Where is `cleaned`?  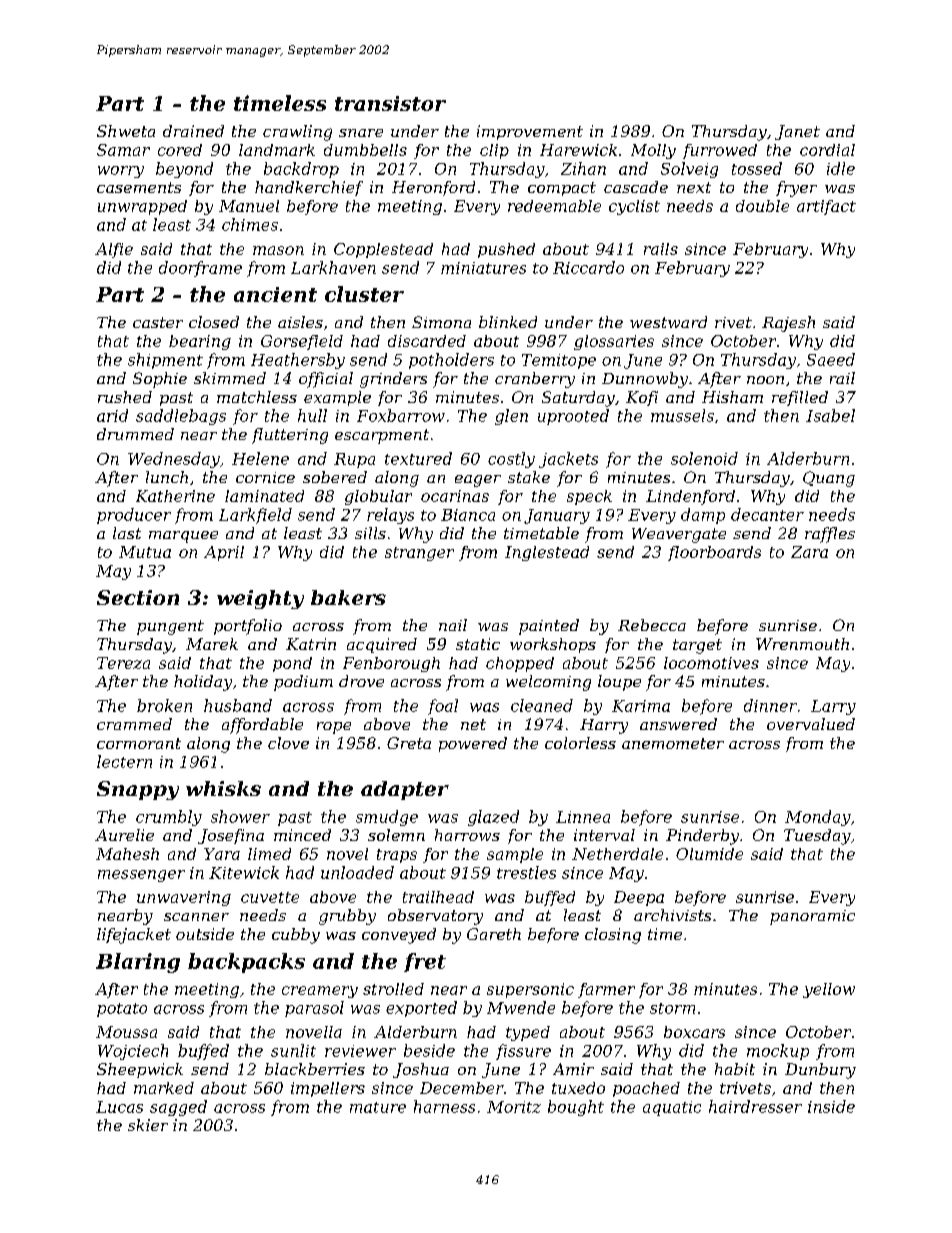
cleaned is located at coordinates (542, 705).
